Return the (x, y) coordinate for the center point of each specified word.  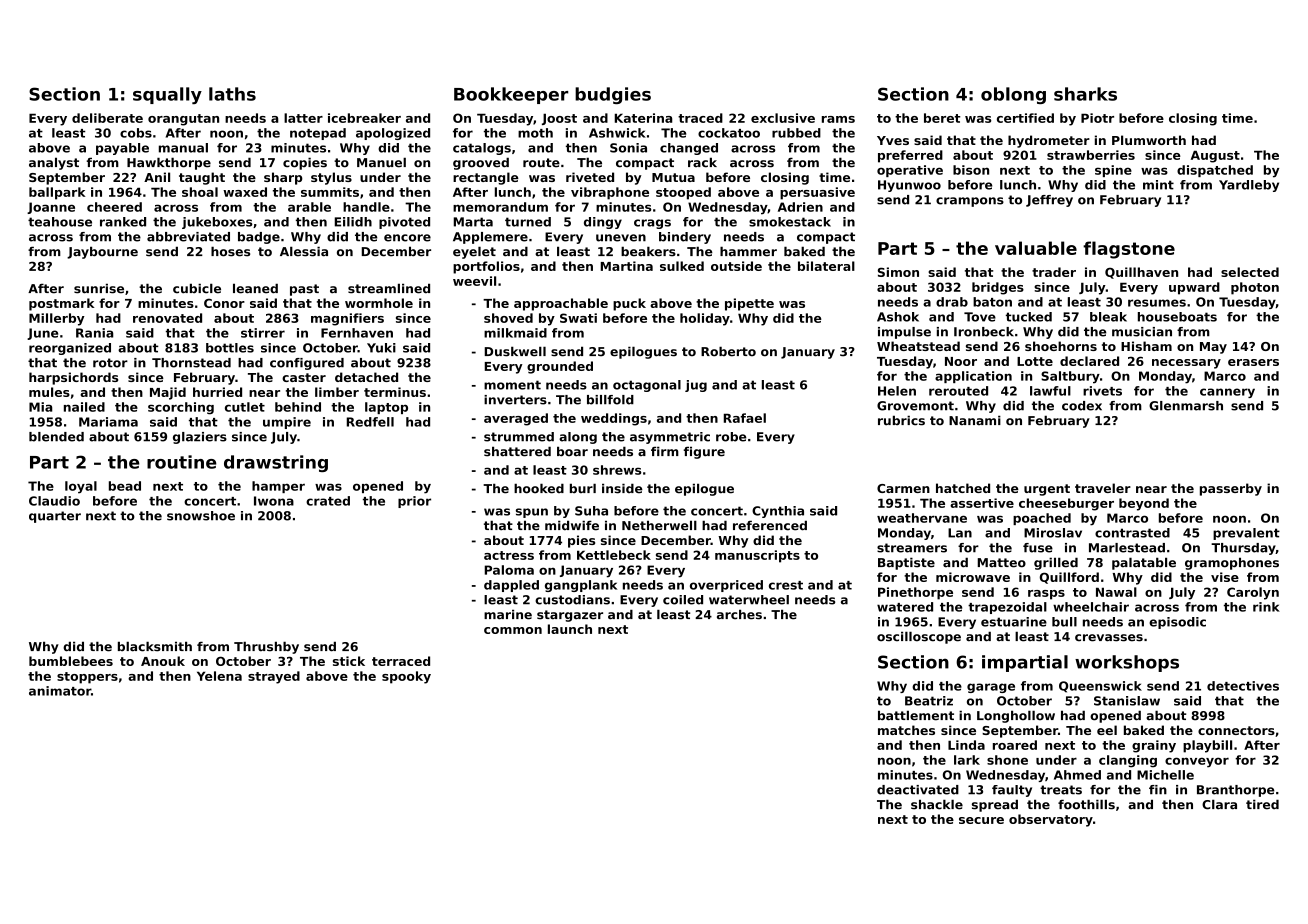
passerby (1231, 489)
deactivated (918, 790)
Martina (627, 266)
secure (981, 820)
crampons (970, 202)
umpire (287, 423)
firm (665, 451)
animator (60, 691)
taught (202, 178)
